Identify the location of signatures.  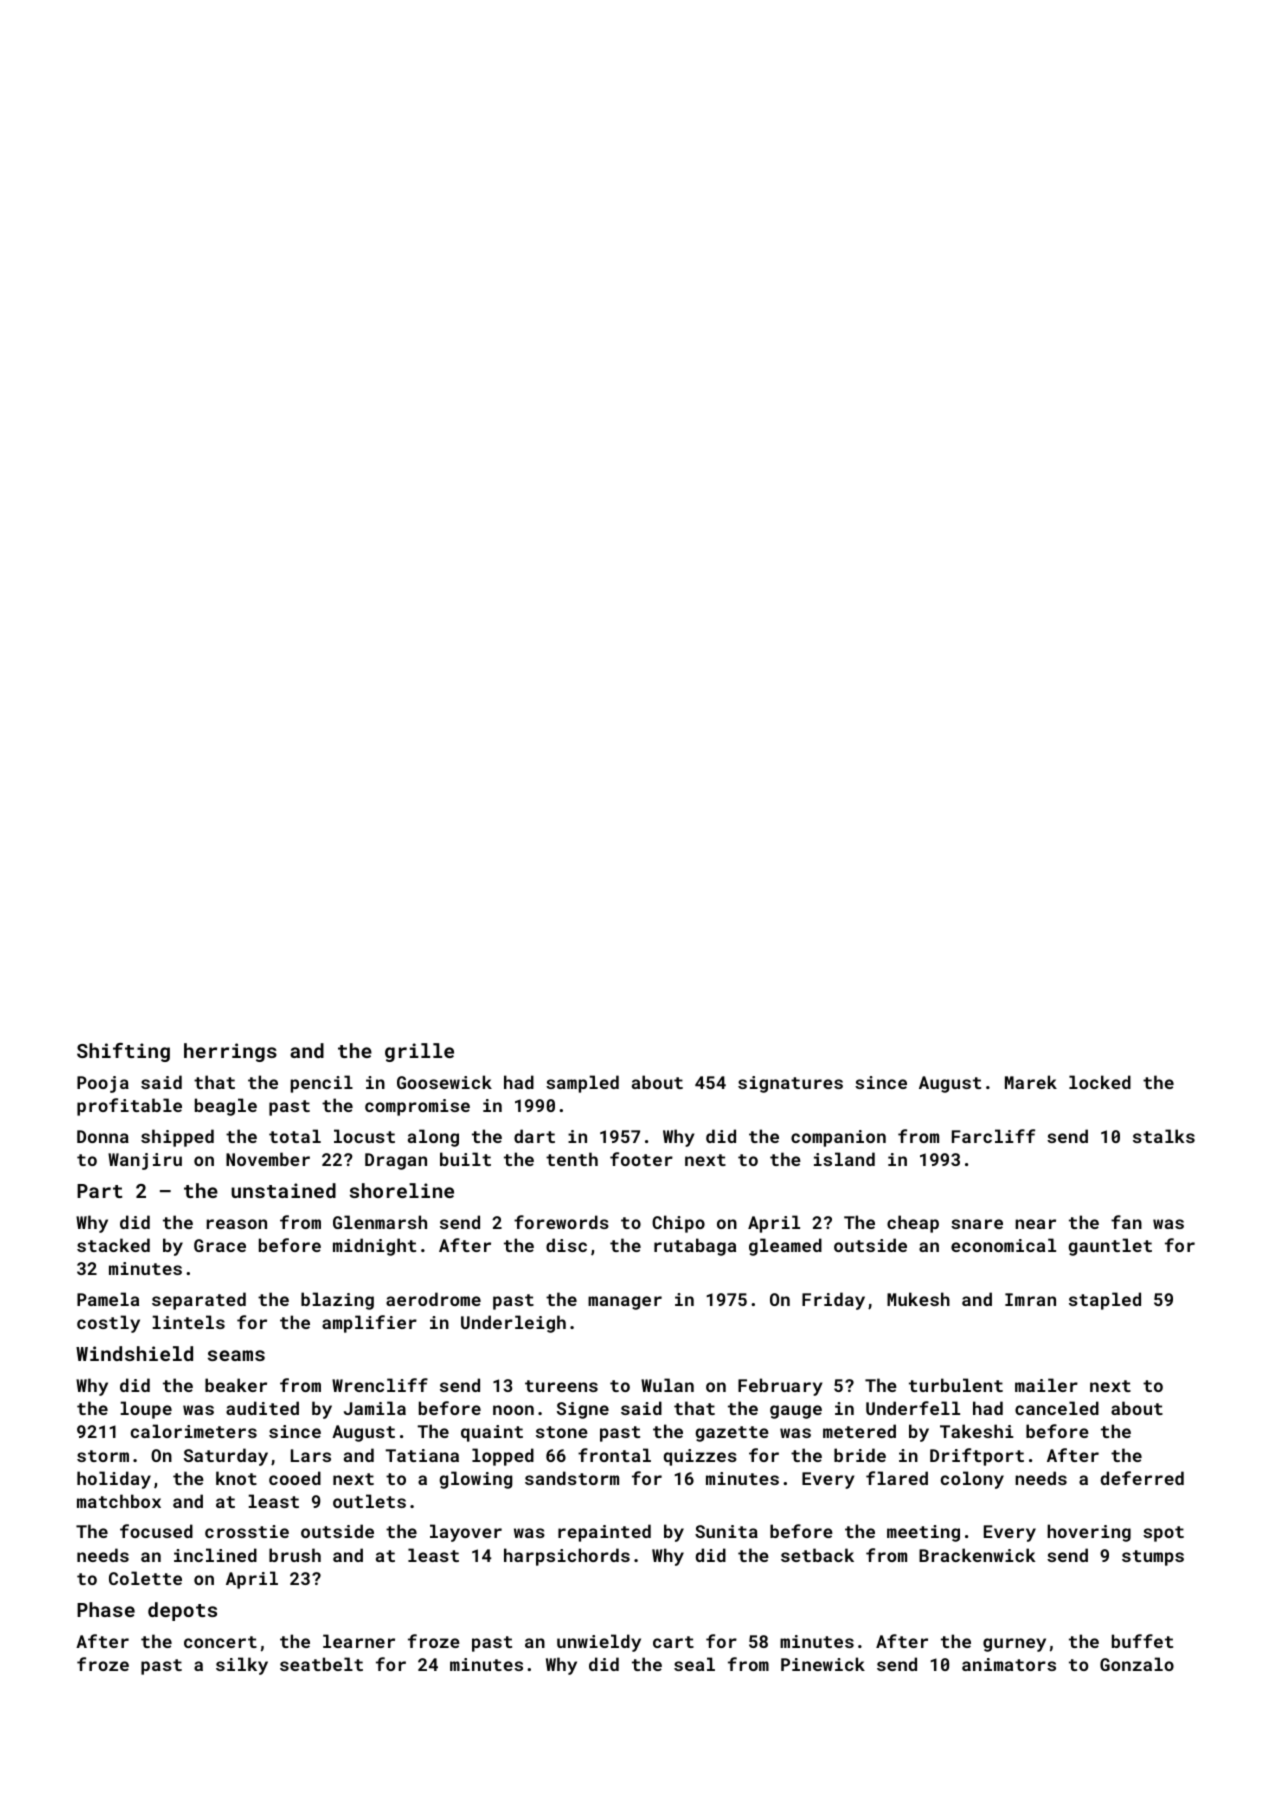
(790, 1084).
